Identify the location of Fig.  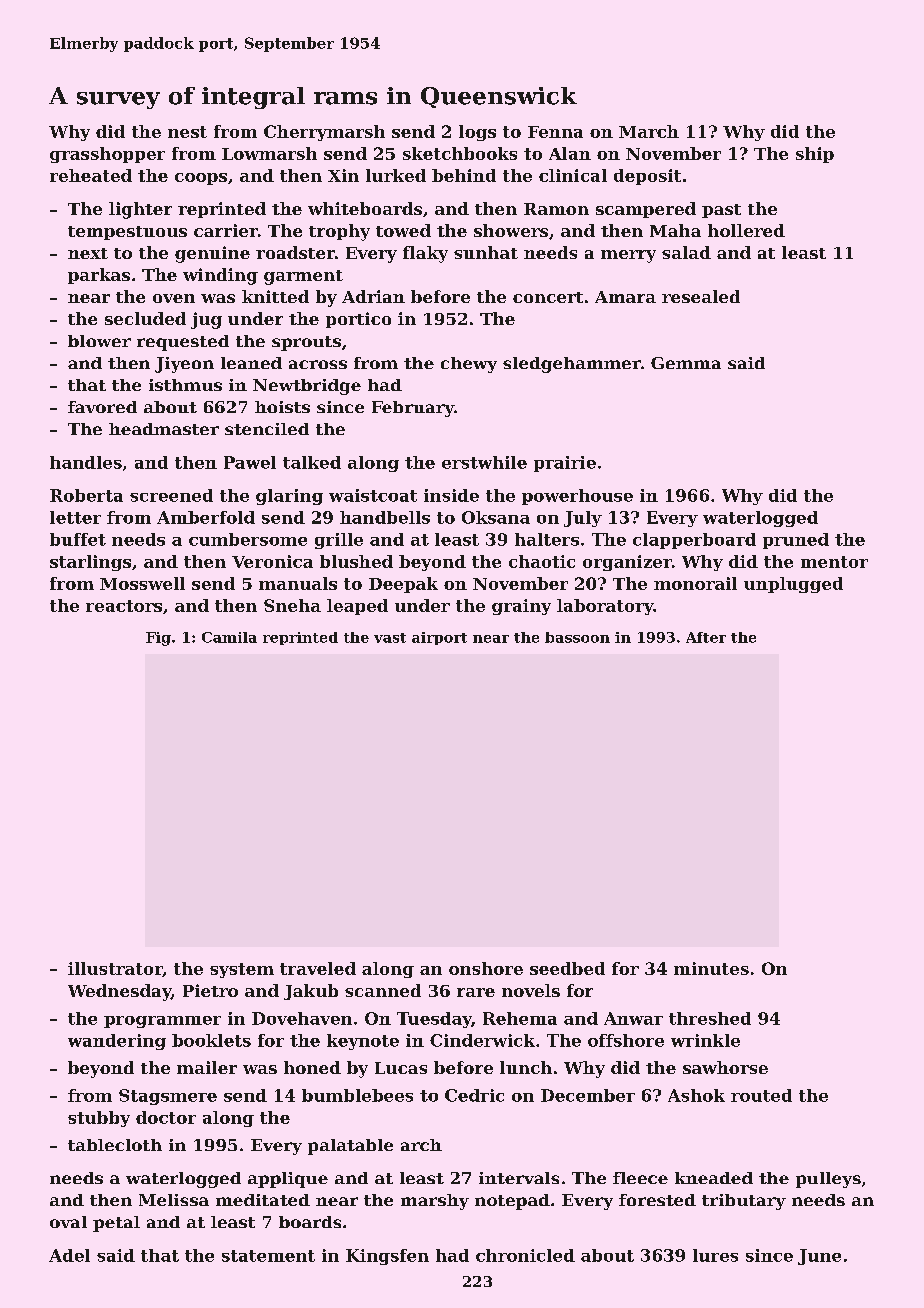
(158, 639).
